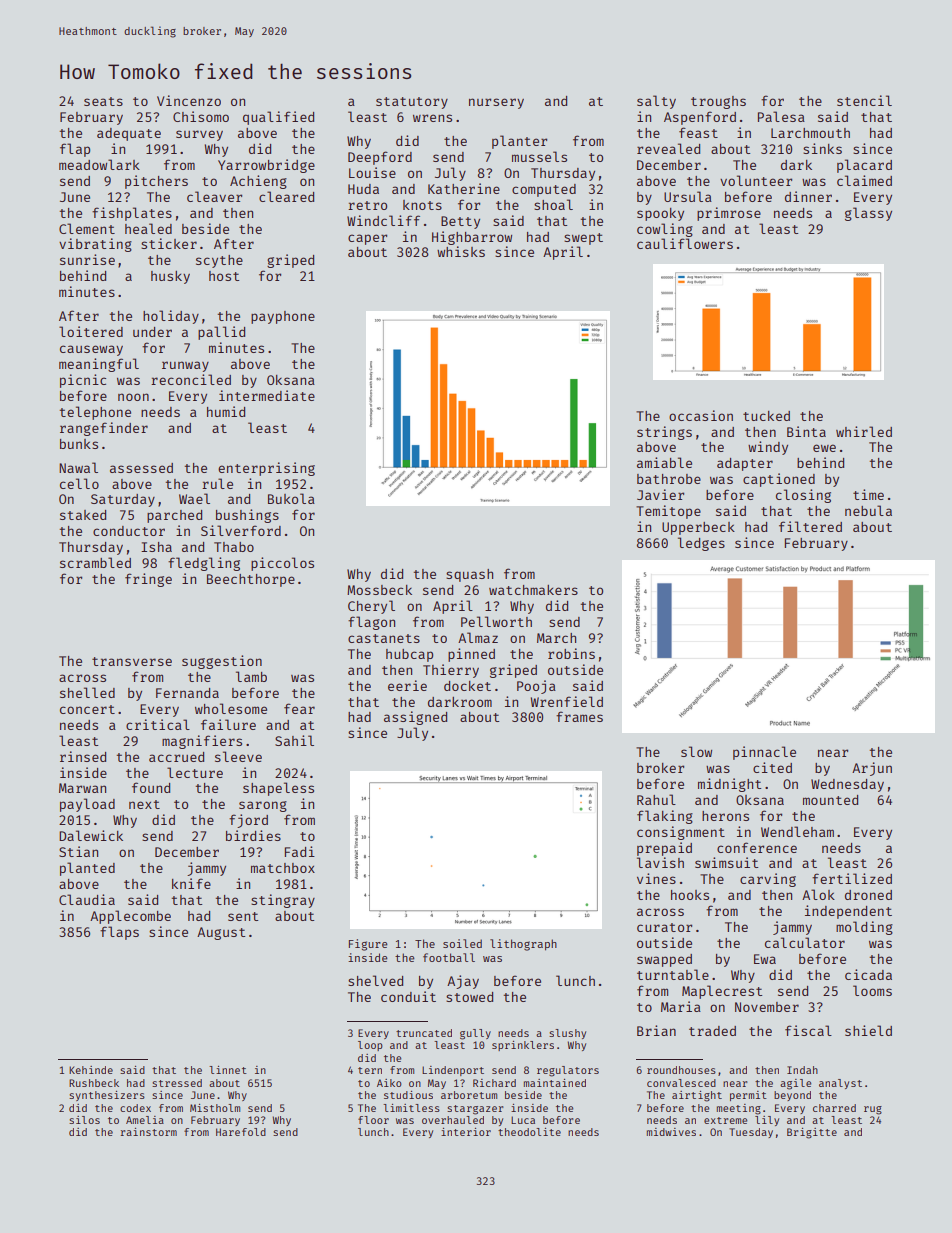 This image has width=952, height=1233. What do you see at coordinates (864, 100) in the image?
I see `stencil` at bounding box center [864, 100].
